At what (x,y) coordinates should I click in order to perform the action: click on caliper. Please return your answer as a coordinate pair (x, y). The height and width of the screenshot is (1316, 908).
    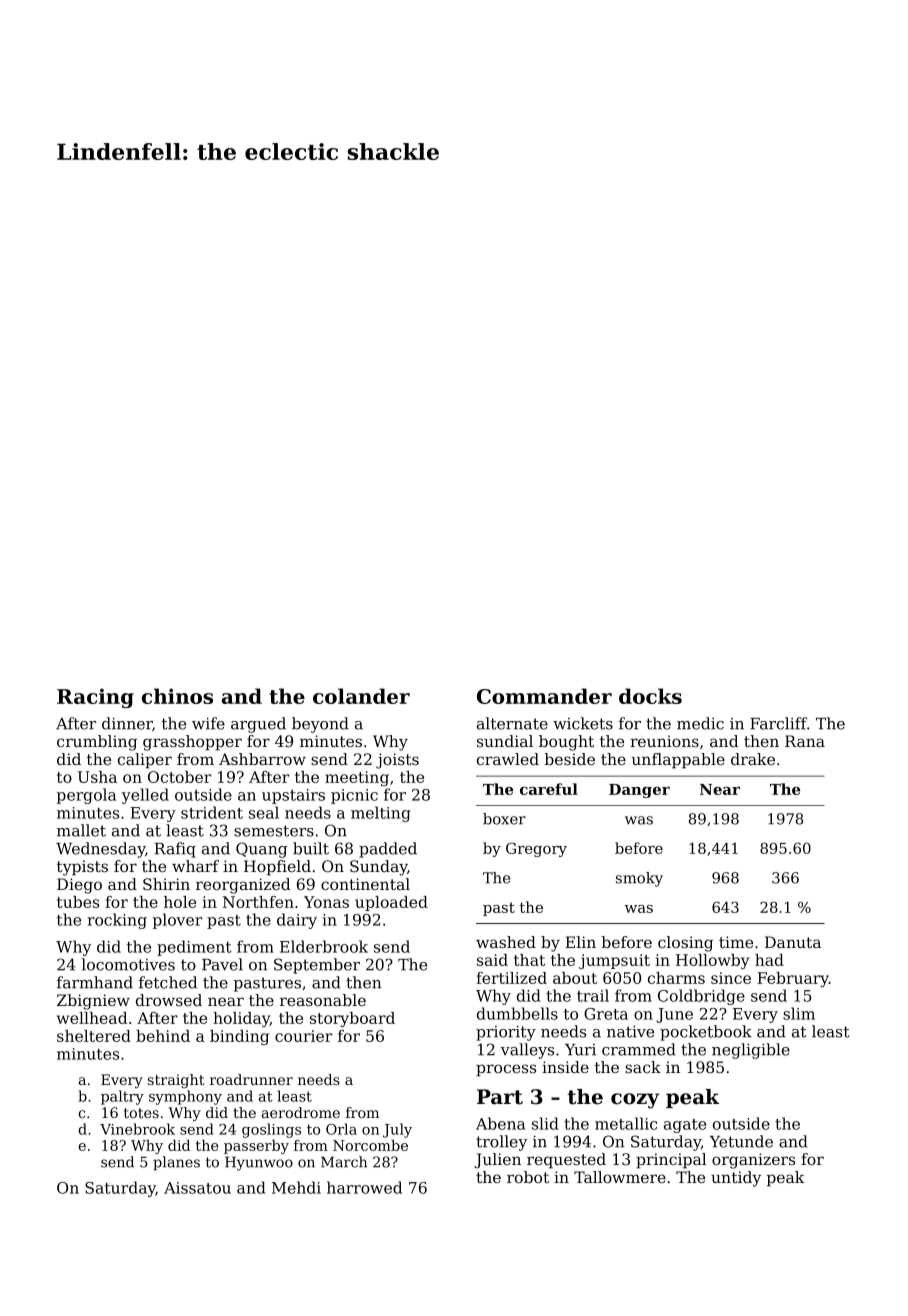
    Looking at the image, I should click on (145, 761).
